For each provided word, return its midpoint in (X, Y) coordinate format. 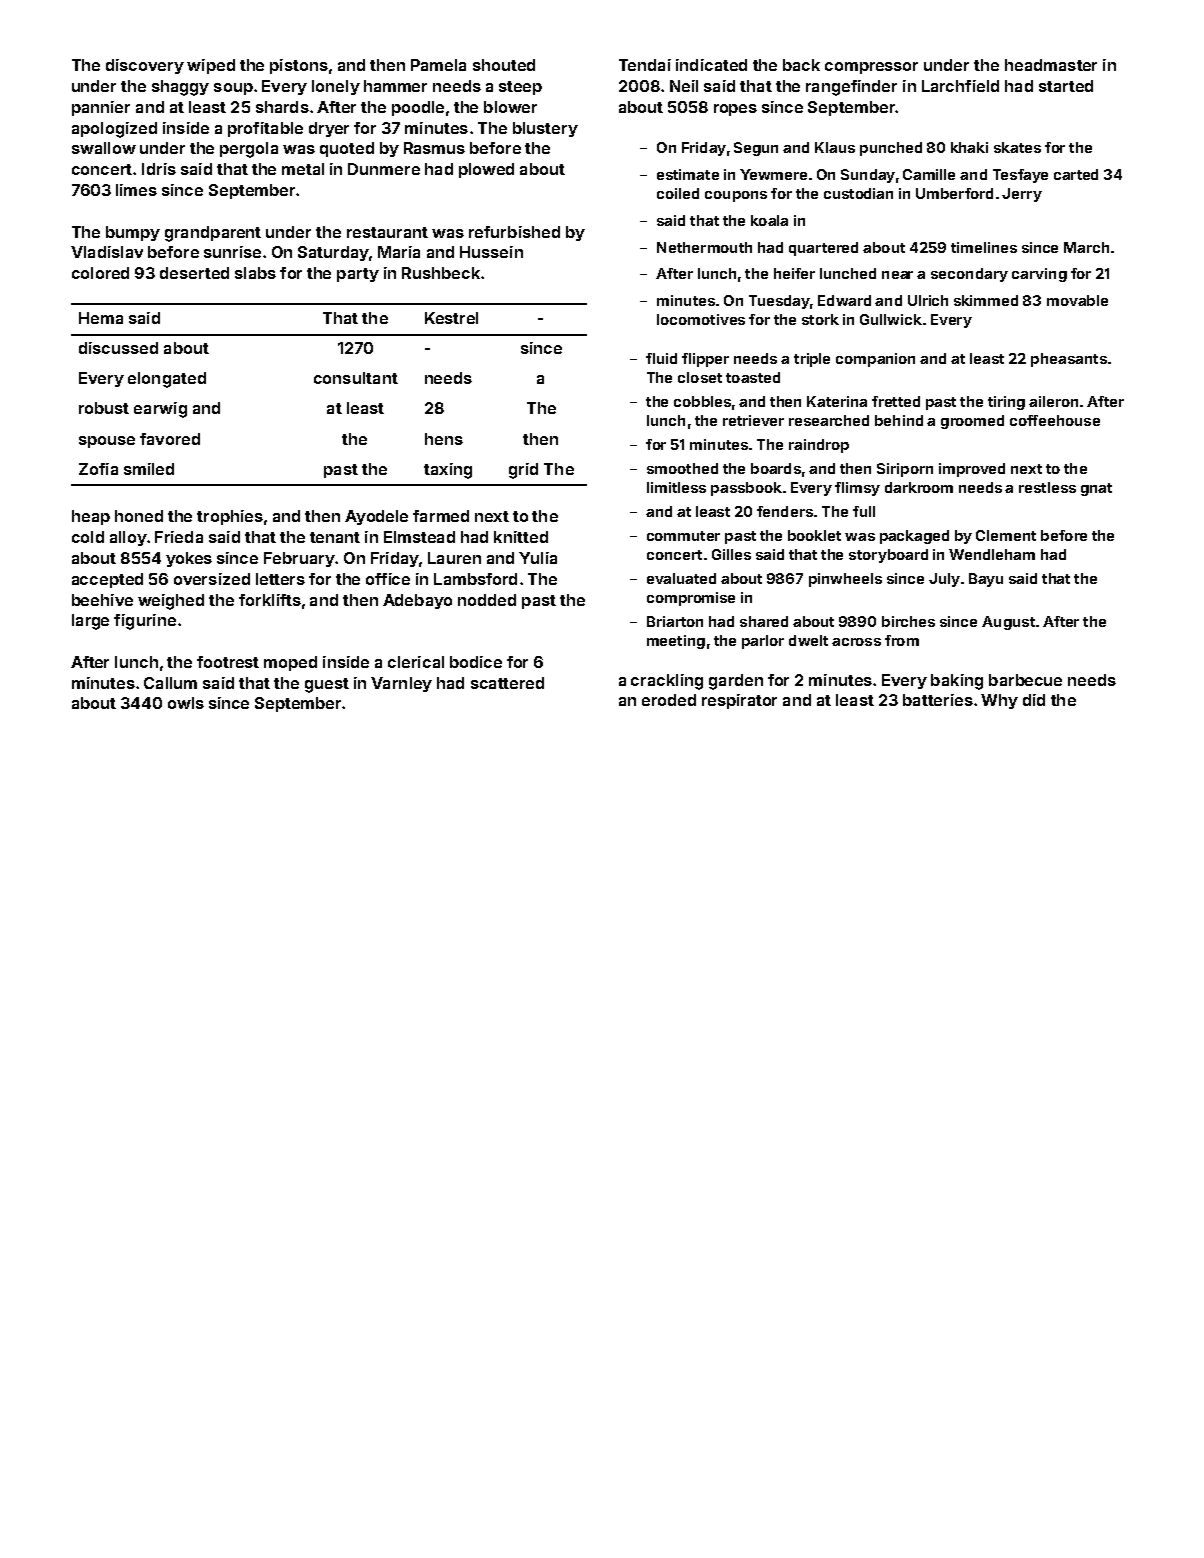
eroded (669, 700)
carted (1076, 174)
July (944, 580)
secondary (969, 275)
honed (139, 516)
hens (444, 439)
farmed (441, 516)
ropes (735, 110)
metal (303, 169)
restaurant (387, 232)
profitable (265, 129)
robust (104, 408)
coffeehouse (1055, 420)
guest (327, 685)
